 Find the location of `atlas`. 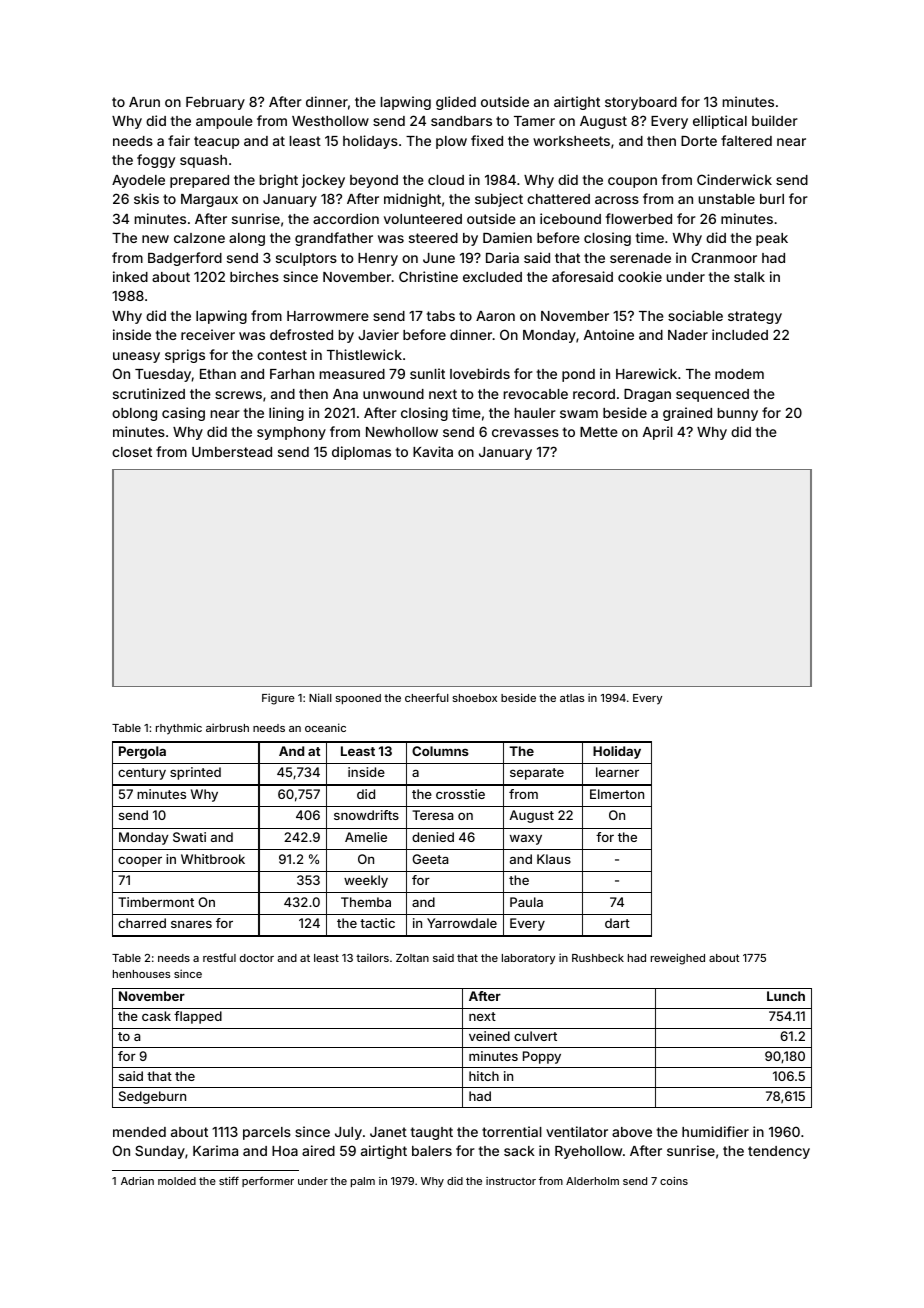

atlas is located at coordinates (572, 698).
